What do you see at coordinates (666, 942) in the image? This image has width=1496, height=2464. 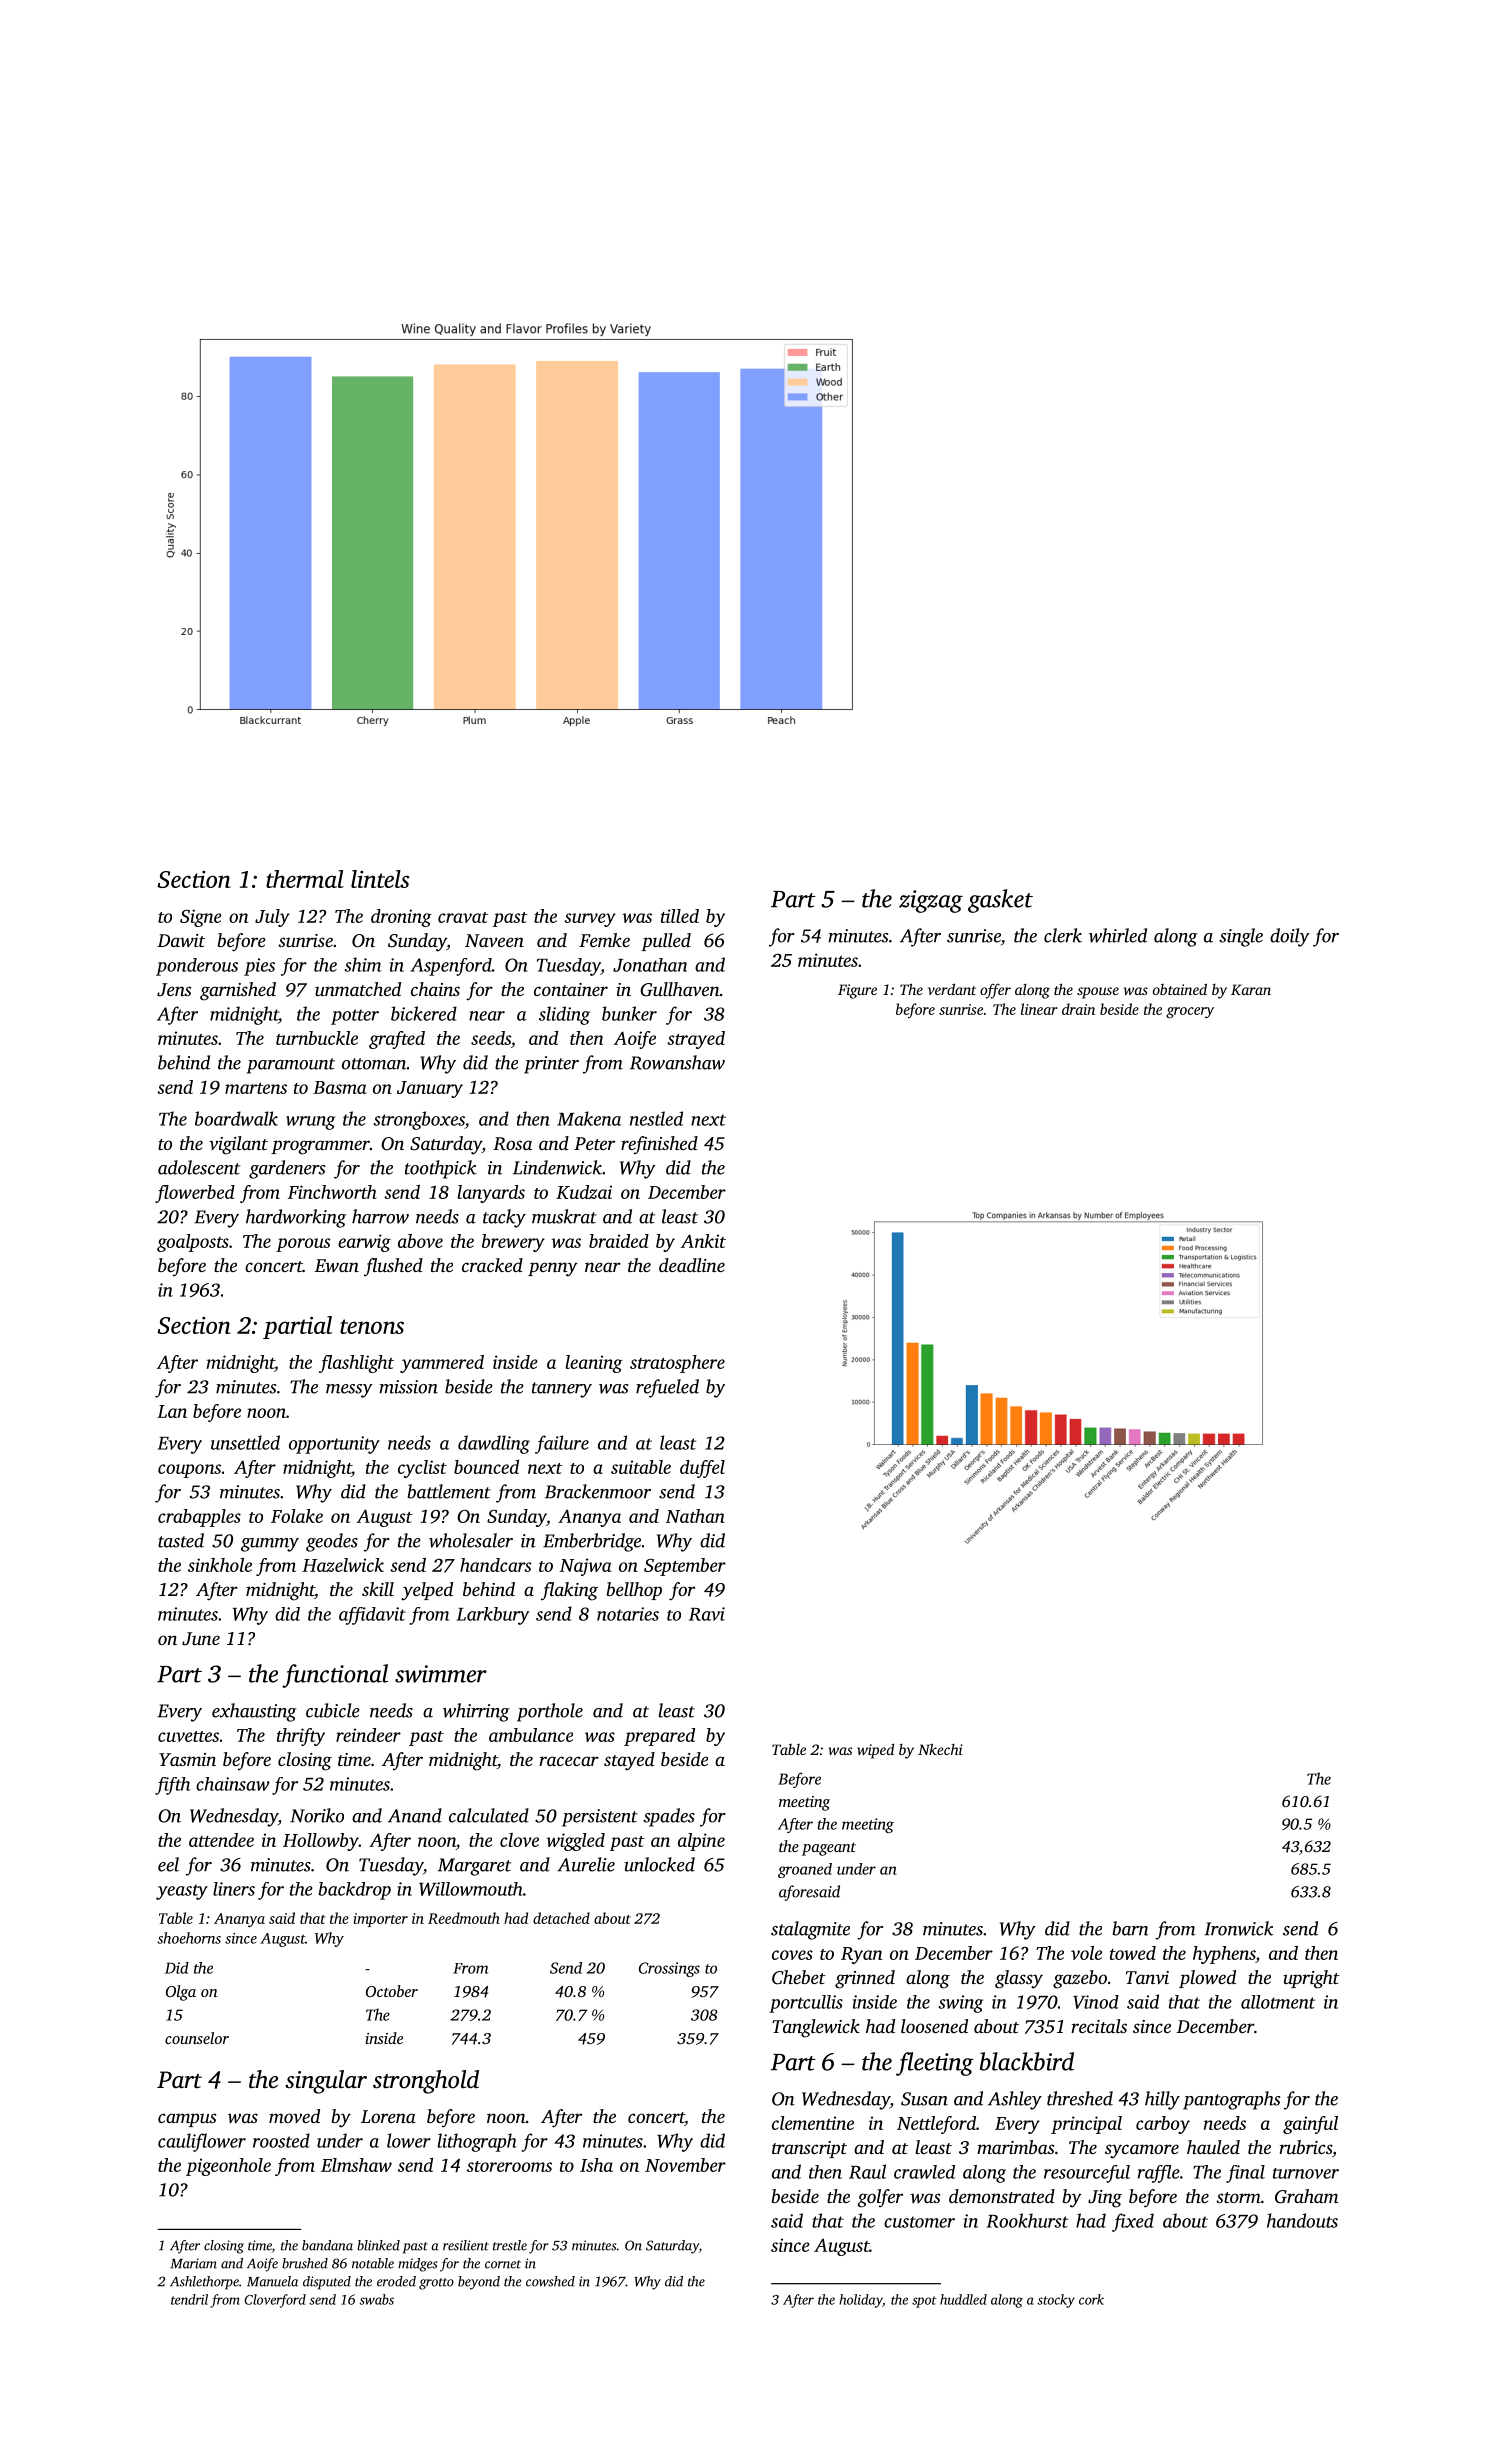 I see `pulled` at bounding box center [666, 942].
